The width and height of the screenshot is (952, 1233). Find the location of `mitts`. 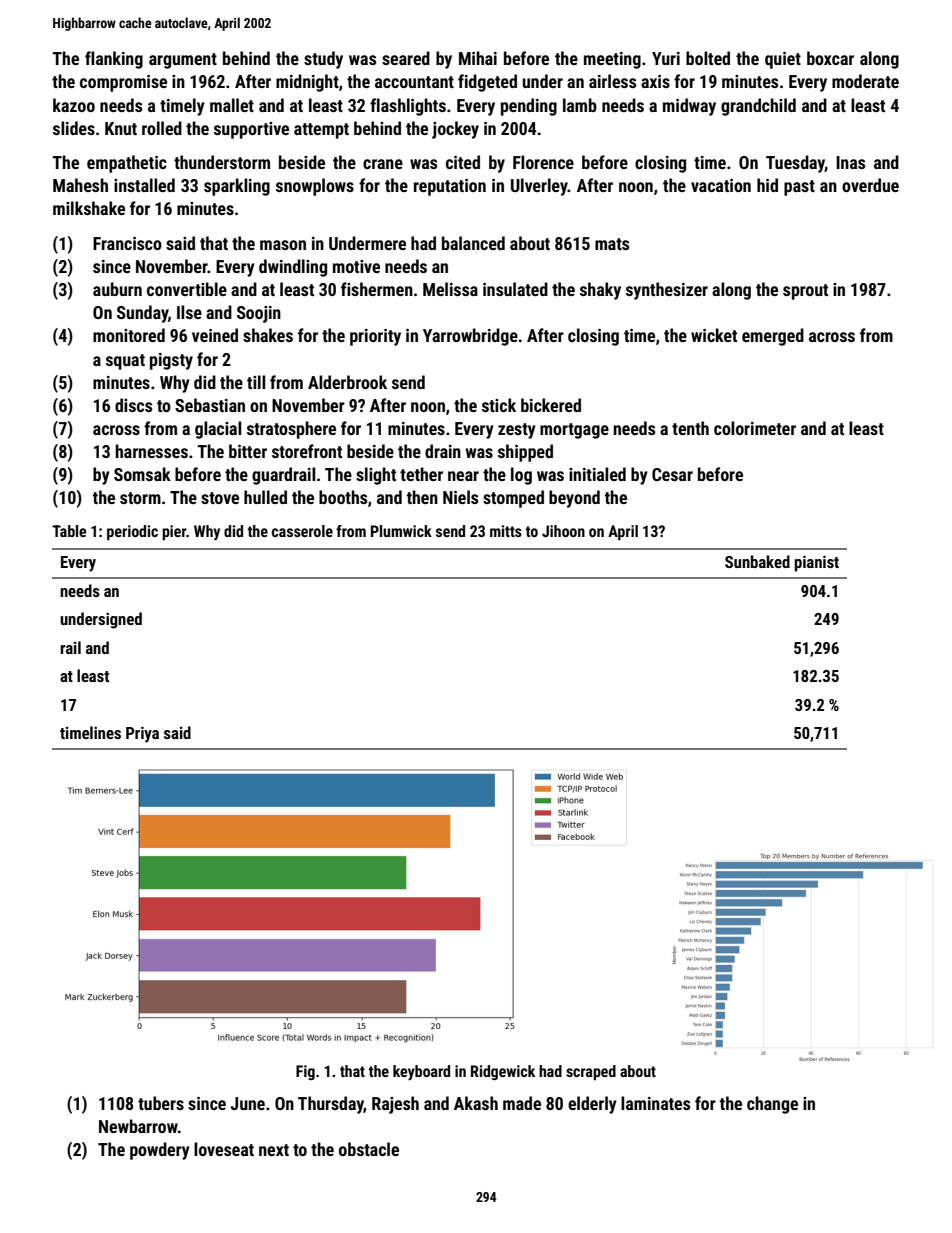

mitts is located at coordinates (506, 531).
